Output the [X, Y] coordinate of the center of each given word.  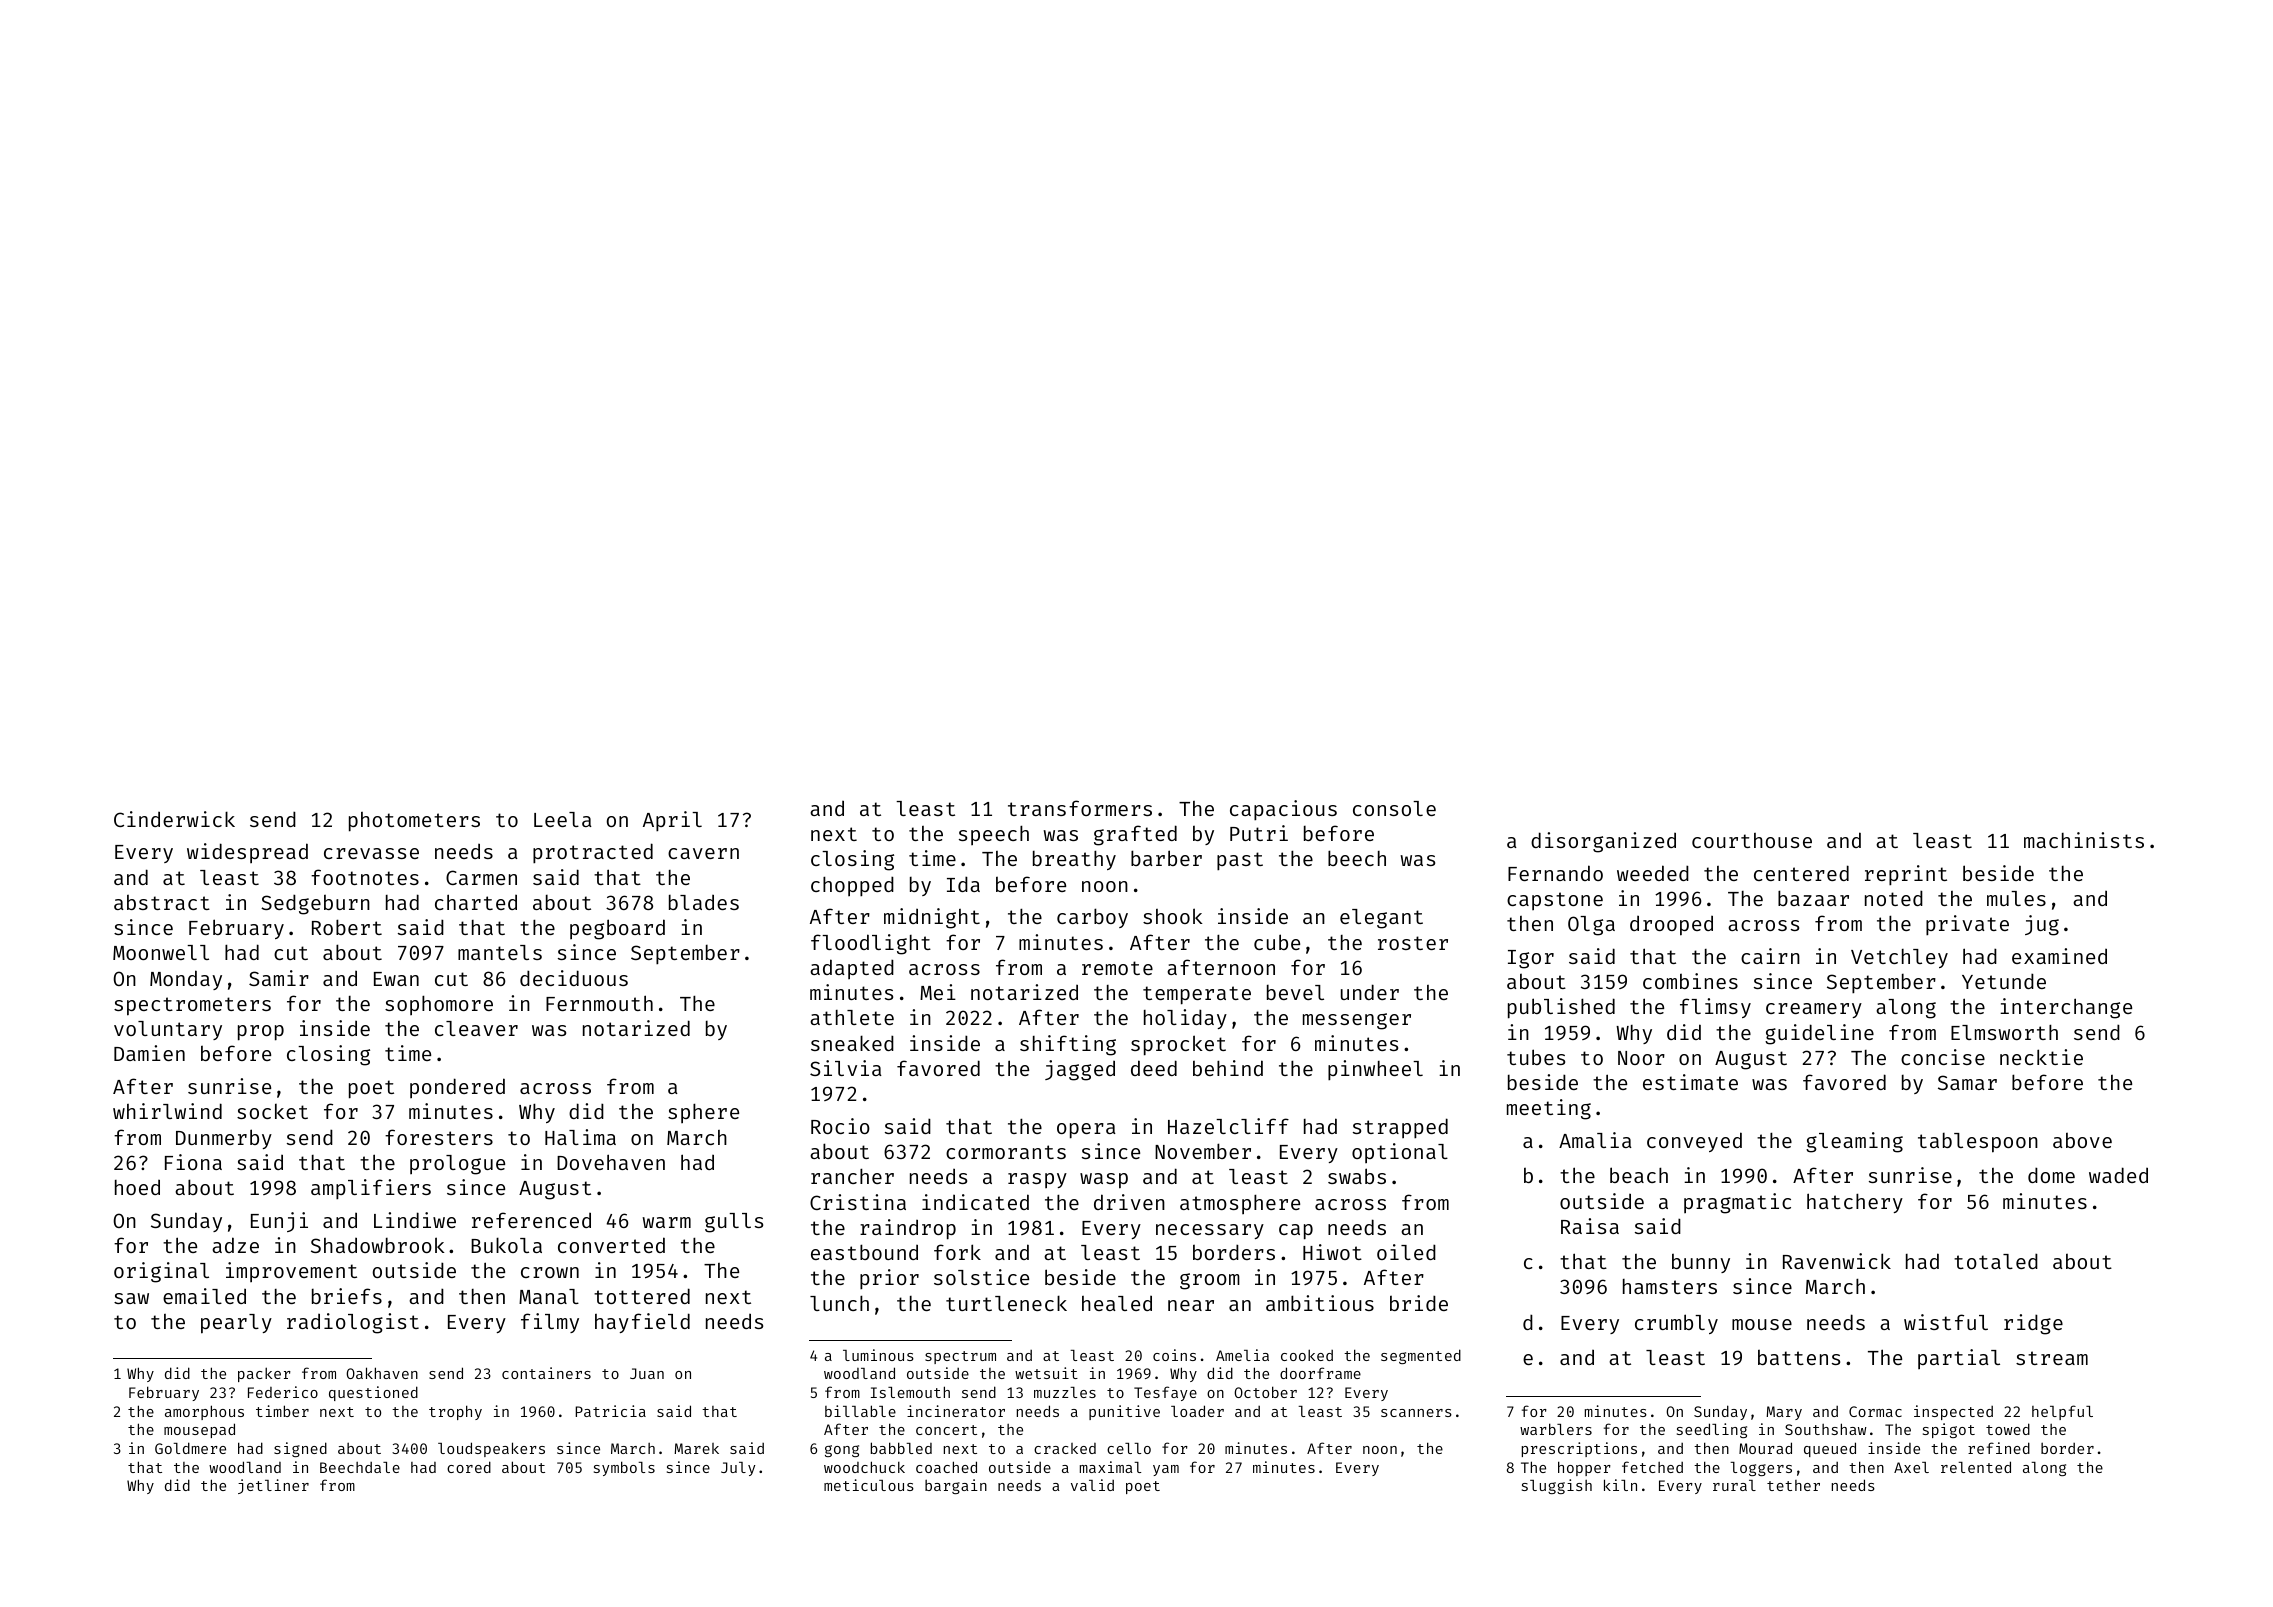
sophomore [439, 1005]
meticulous [869, 1485]
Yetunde [2004, 981]
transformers [1080, 808]
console [1394, 808]
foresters [439, 1137]
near [1191, 1305]
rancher [852, 1176]
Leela [563, 819]
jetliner [273, 1486]
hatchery [1855, 1203]
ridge [2033, 1324]
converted [611, 1245]
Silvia [846, 1068]
